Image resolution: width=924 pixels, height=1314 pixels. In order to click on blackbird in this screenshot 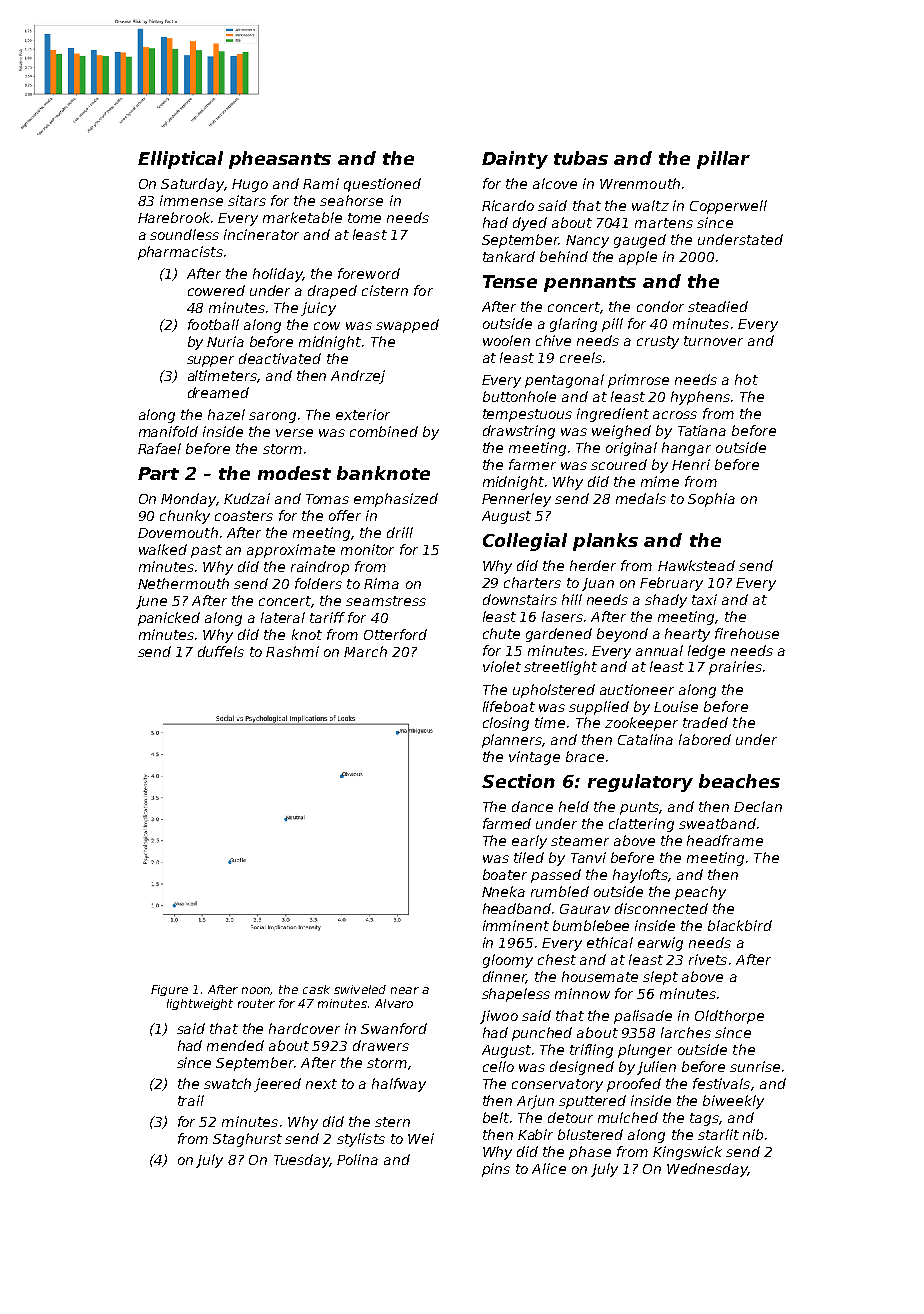, I will do `click(740, 925)`.
